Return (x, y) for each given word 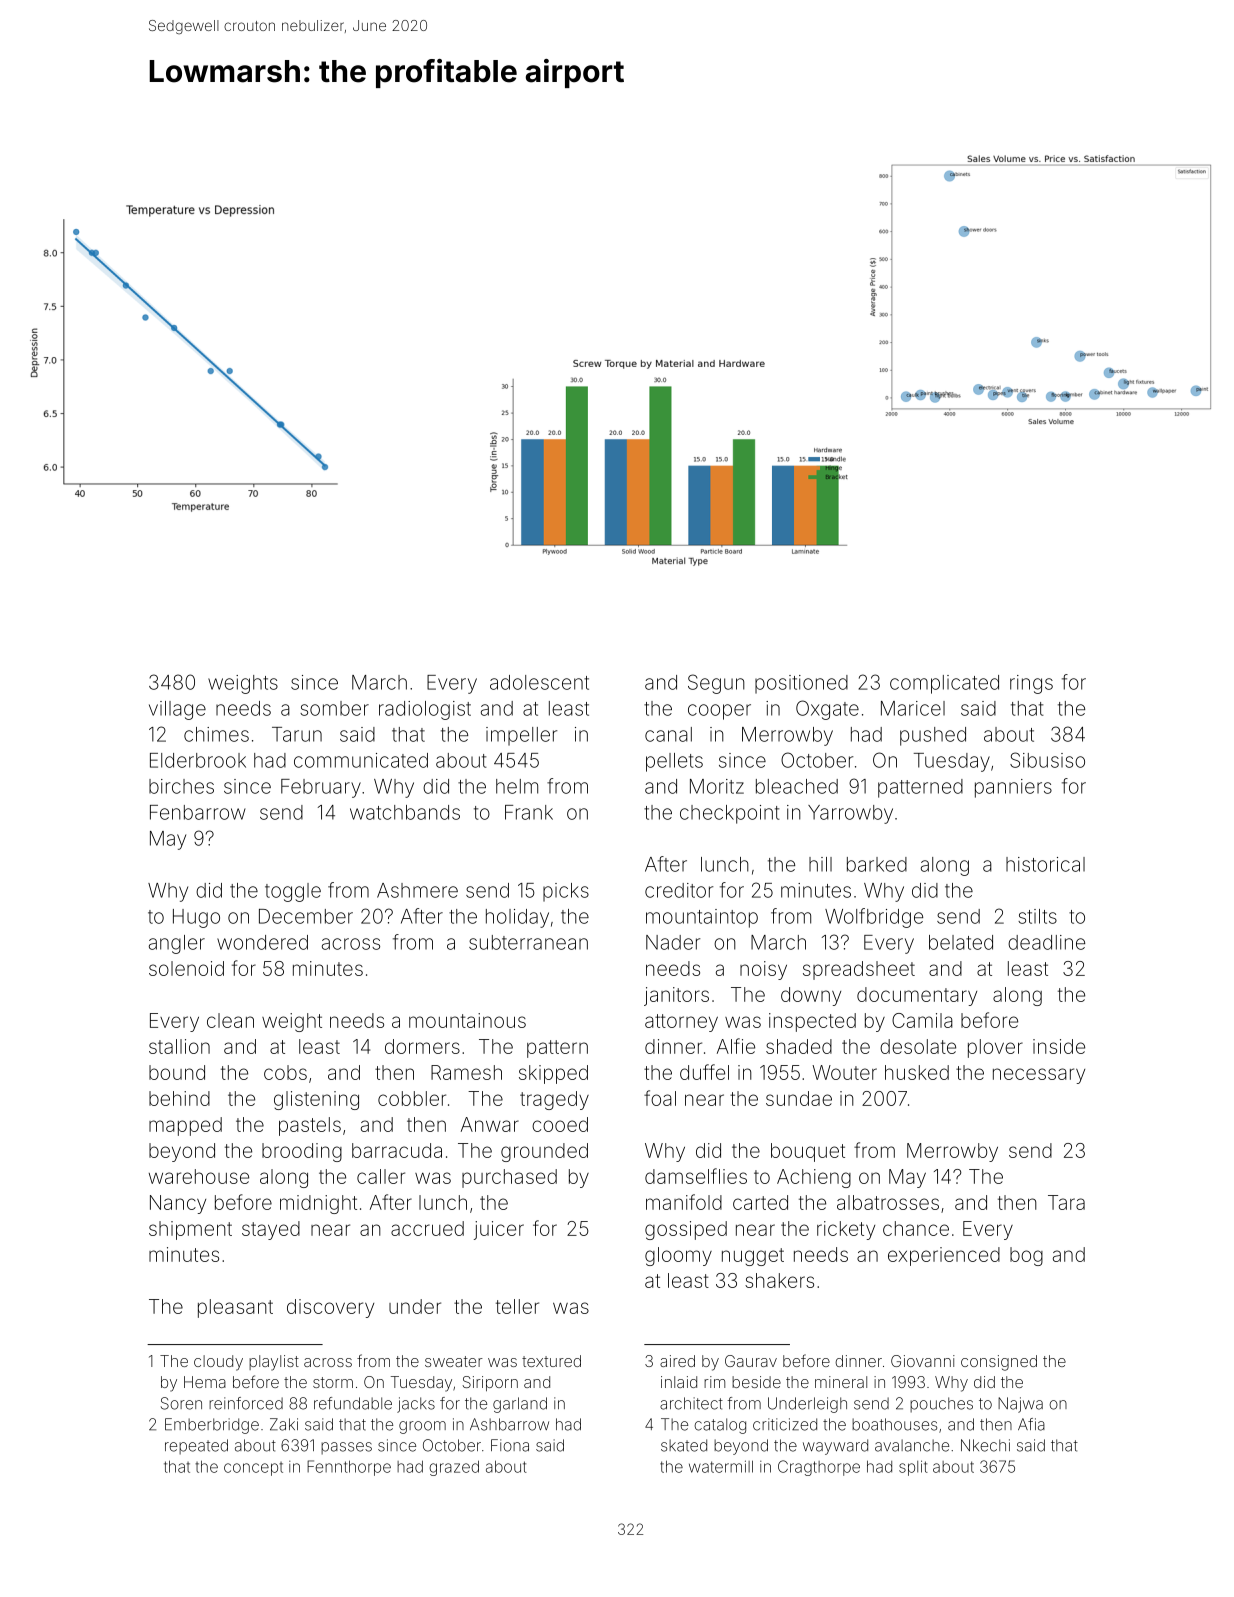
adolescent (539, 682)
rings (1031, 684)
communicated (361, 760)
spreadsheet (859, 970)
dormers (422, 1046)
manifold (684, 1202)
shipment (190, 1230)
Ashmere (417, 890)
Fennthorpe (349, 1468)
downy (811, 996)
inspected (812, 1022)
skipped (553, 1074)
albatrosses (888, 1202)
